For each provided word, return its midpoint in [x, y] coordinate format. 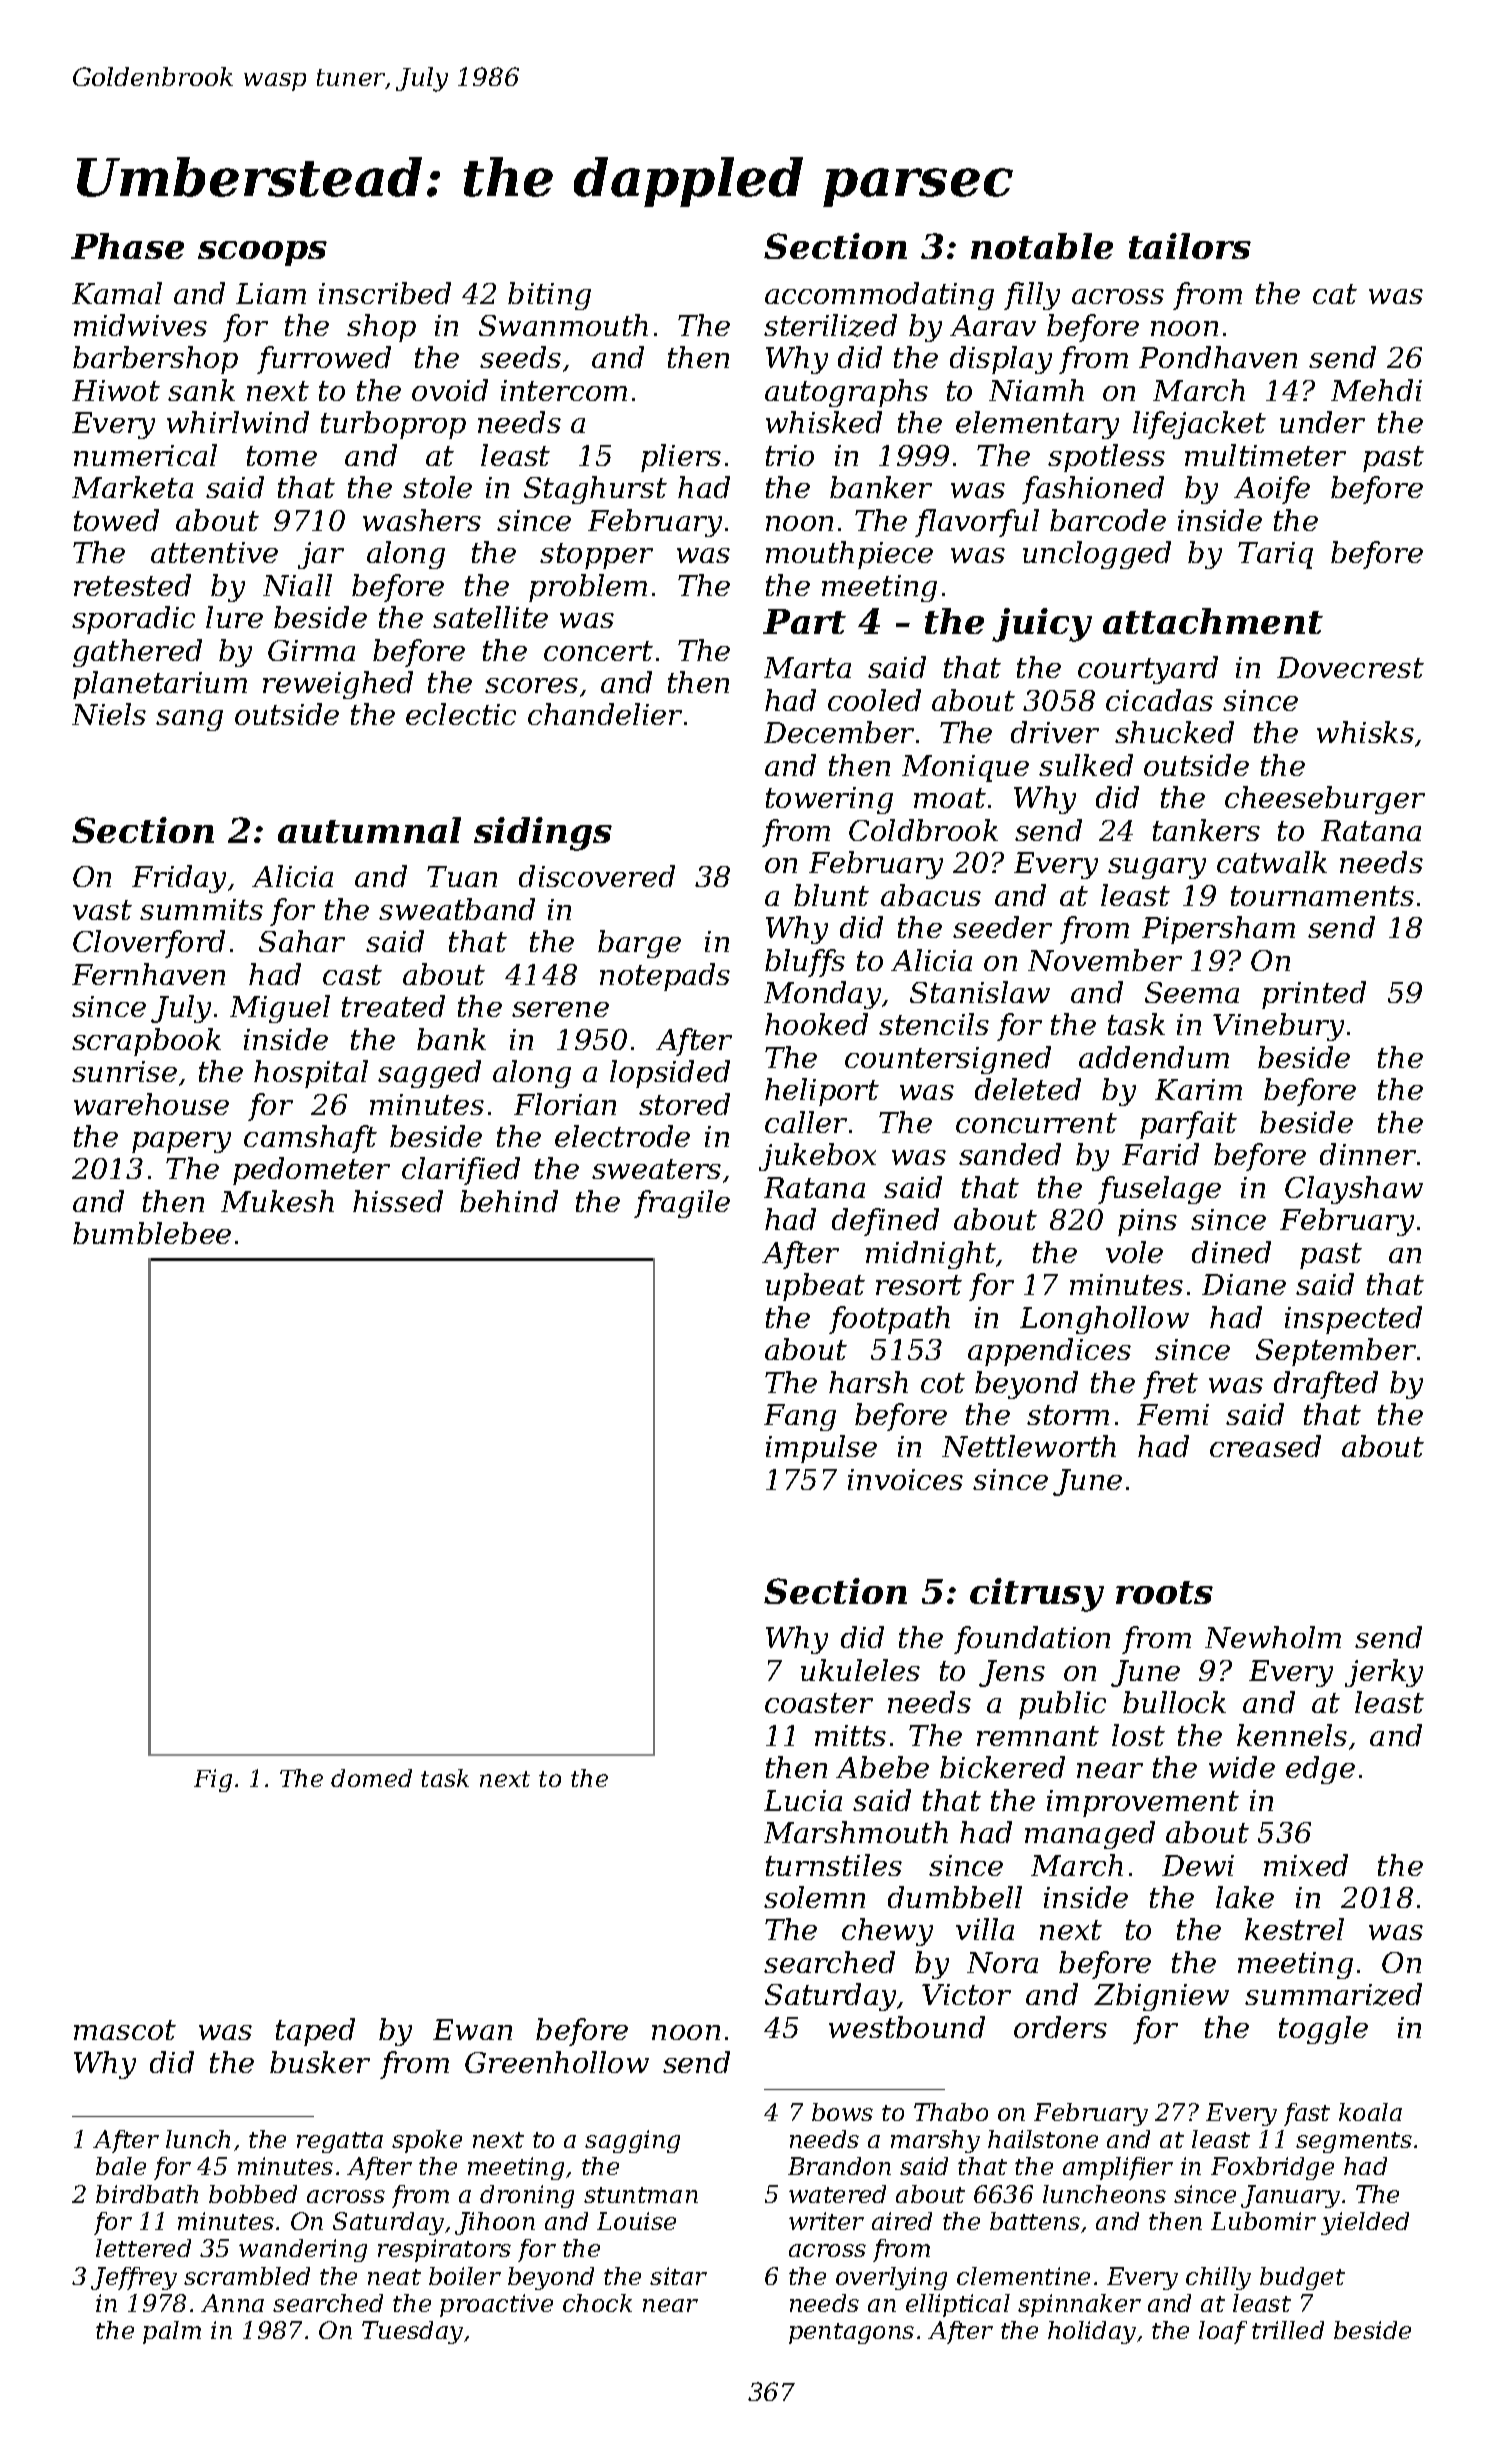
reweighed [338, 685]
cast [352, 975]
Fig [213, 1780]
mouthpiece [849, 555]
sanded [1010, 1154]
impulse [821, 1449]
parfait [1188, 1125]
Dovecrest [1350, 667]
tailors [1190, 246]
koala [1370, 2112]
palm [172, 2332]
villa [985, 1929]
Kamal [117, 293]
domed [371, 1778]
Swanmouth [563, 325]
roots [1164, 1592]
